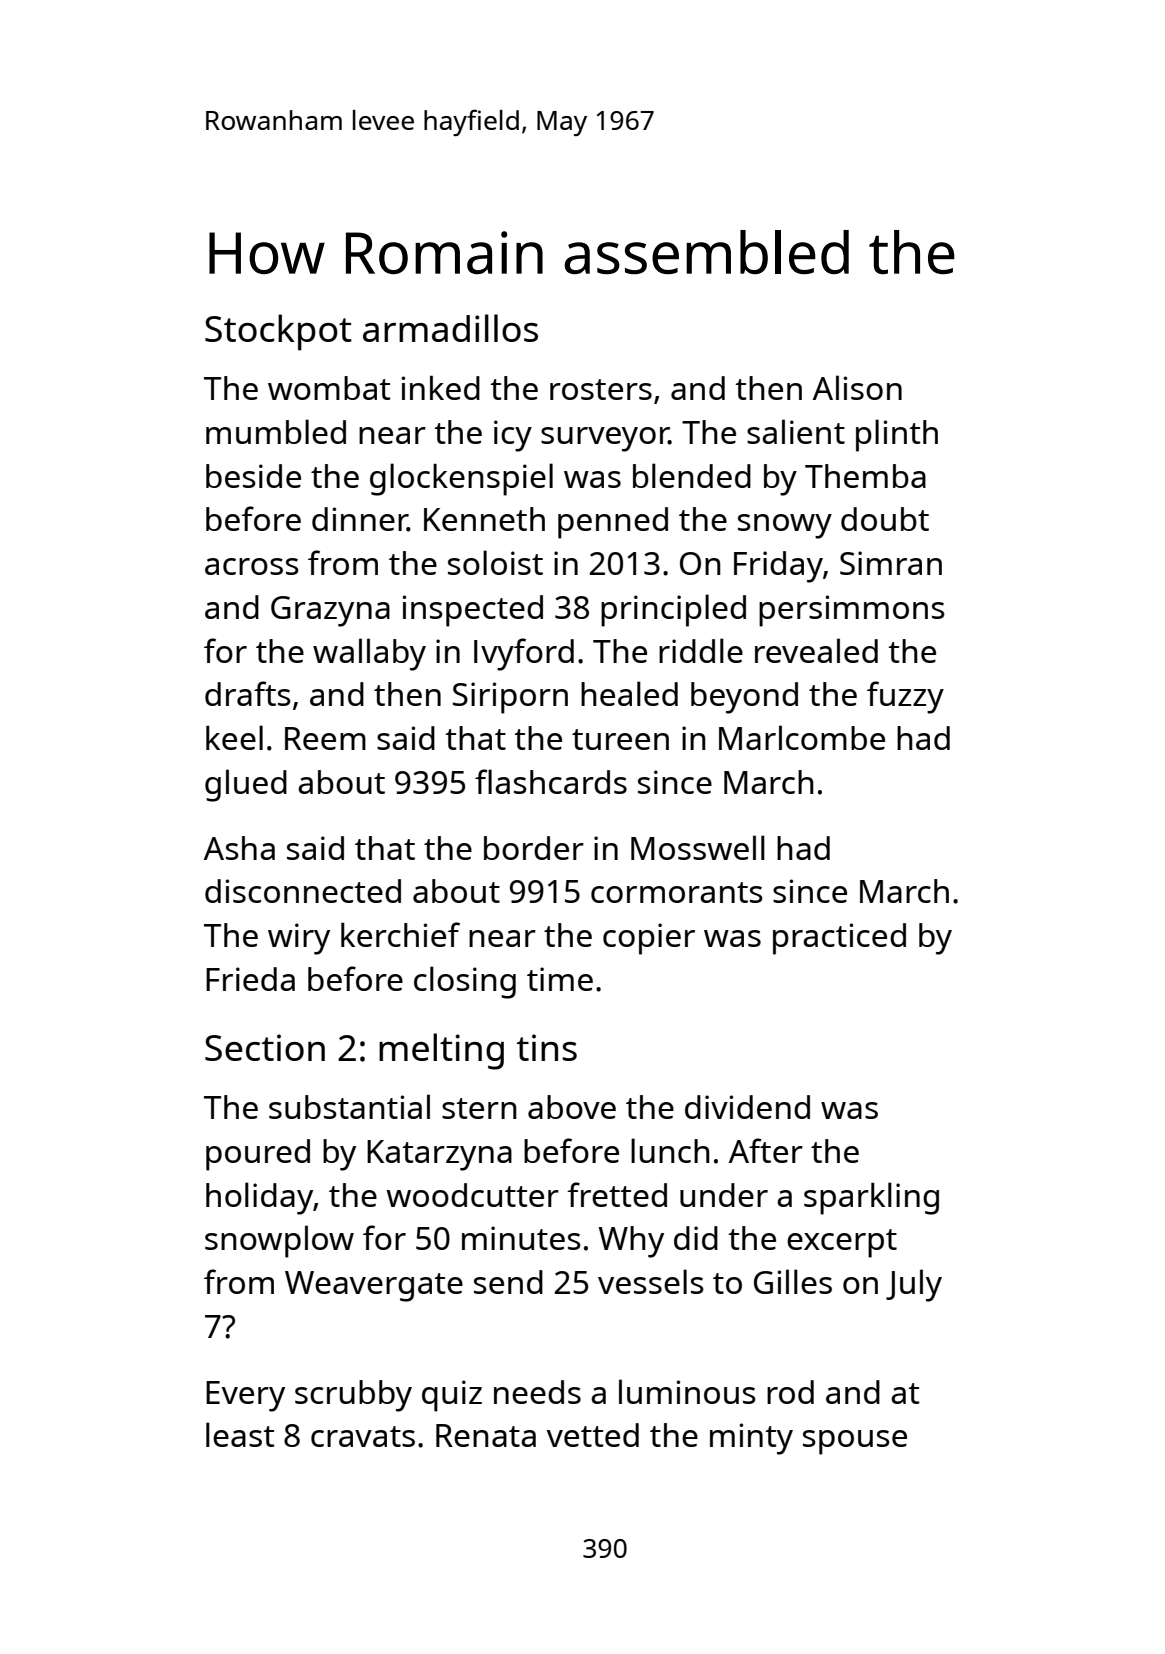 The image size is (1165, 1654). I want to click on closing, so click(465, 982).
